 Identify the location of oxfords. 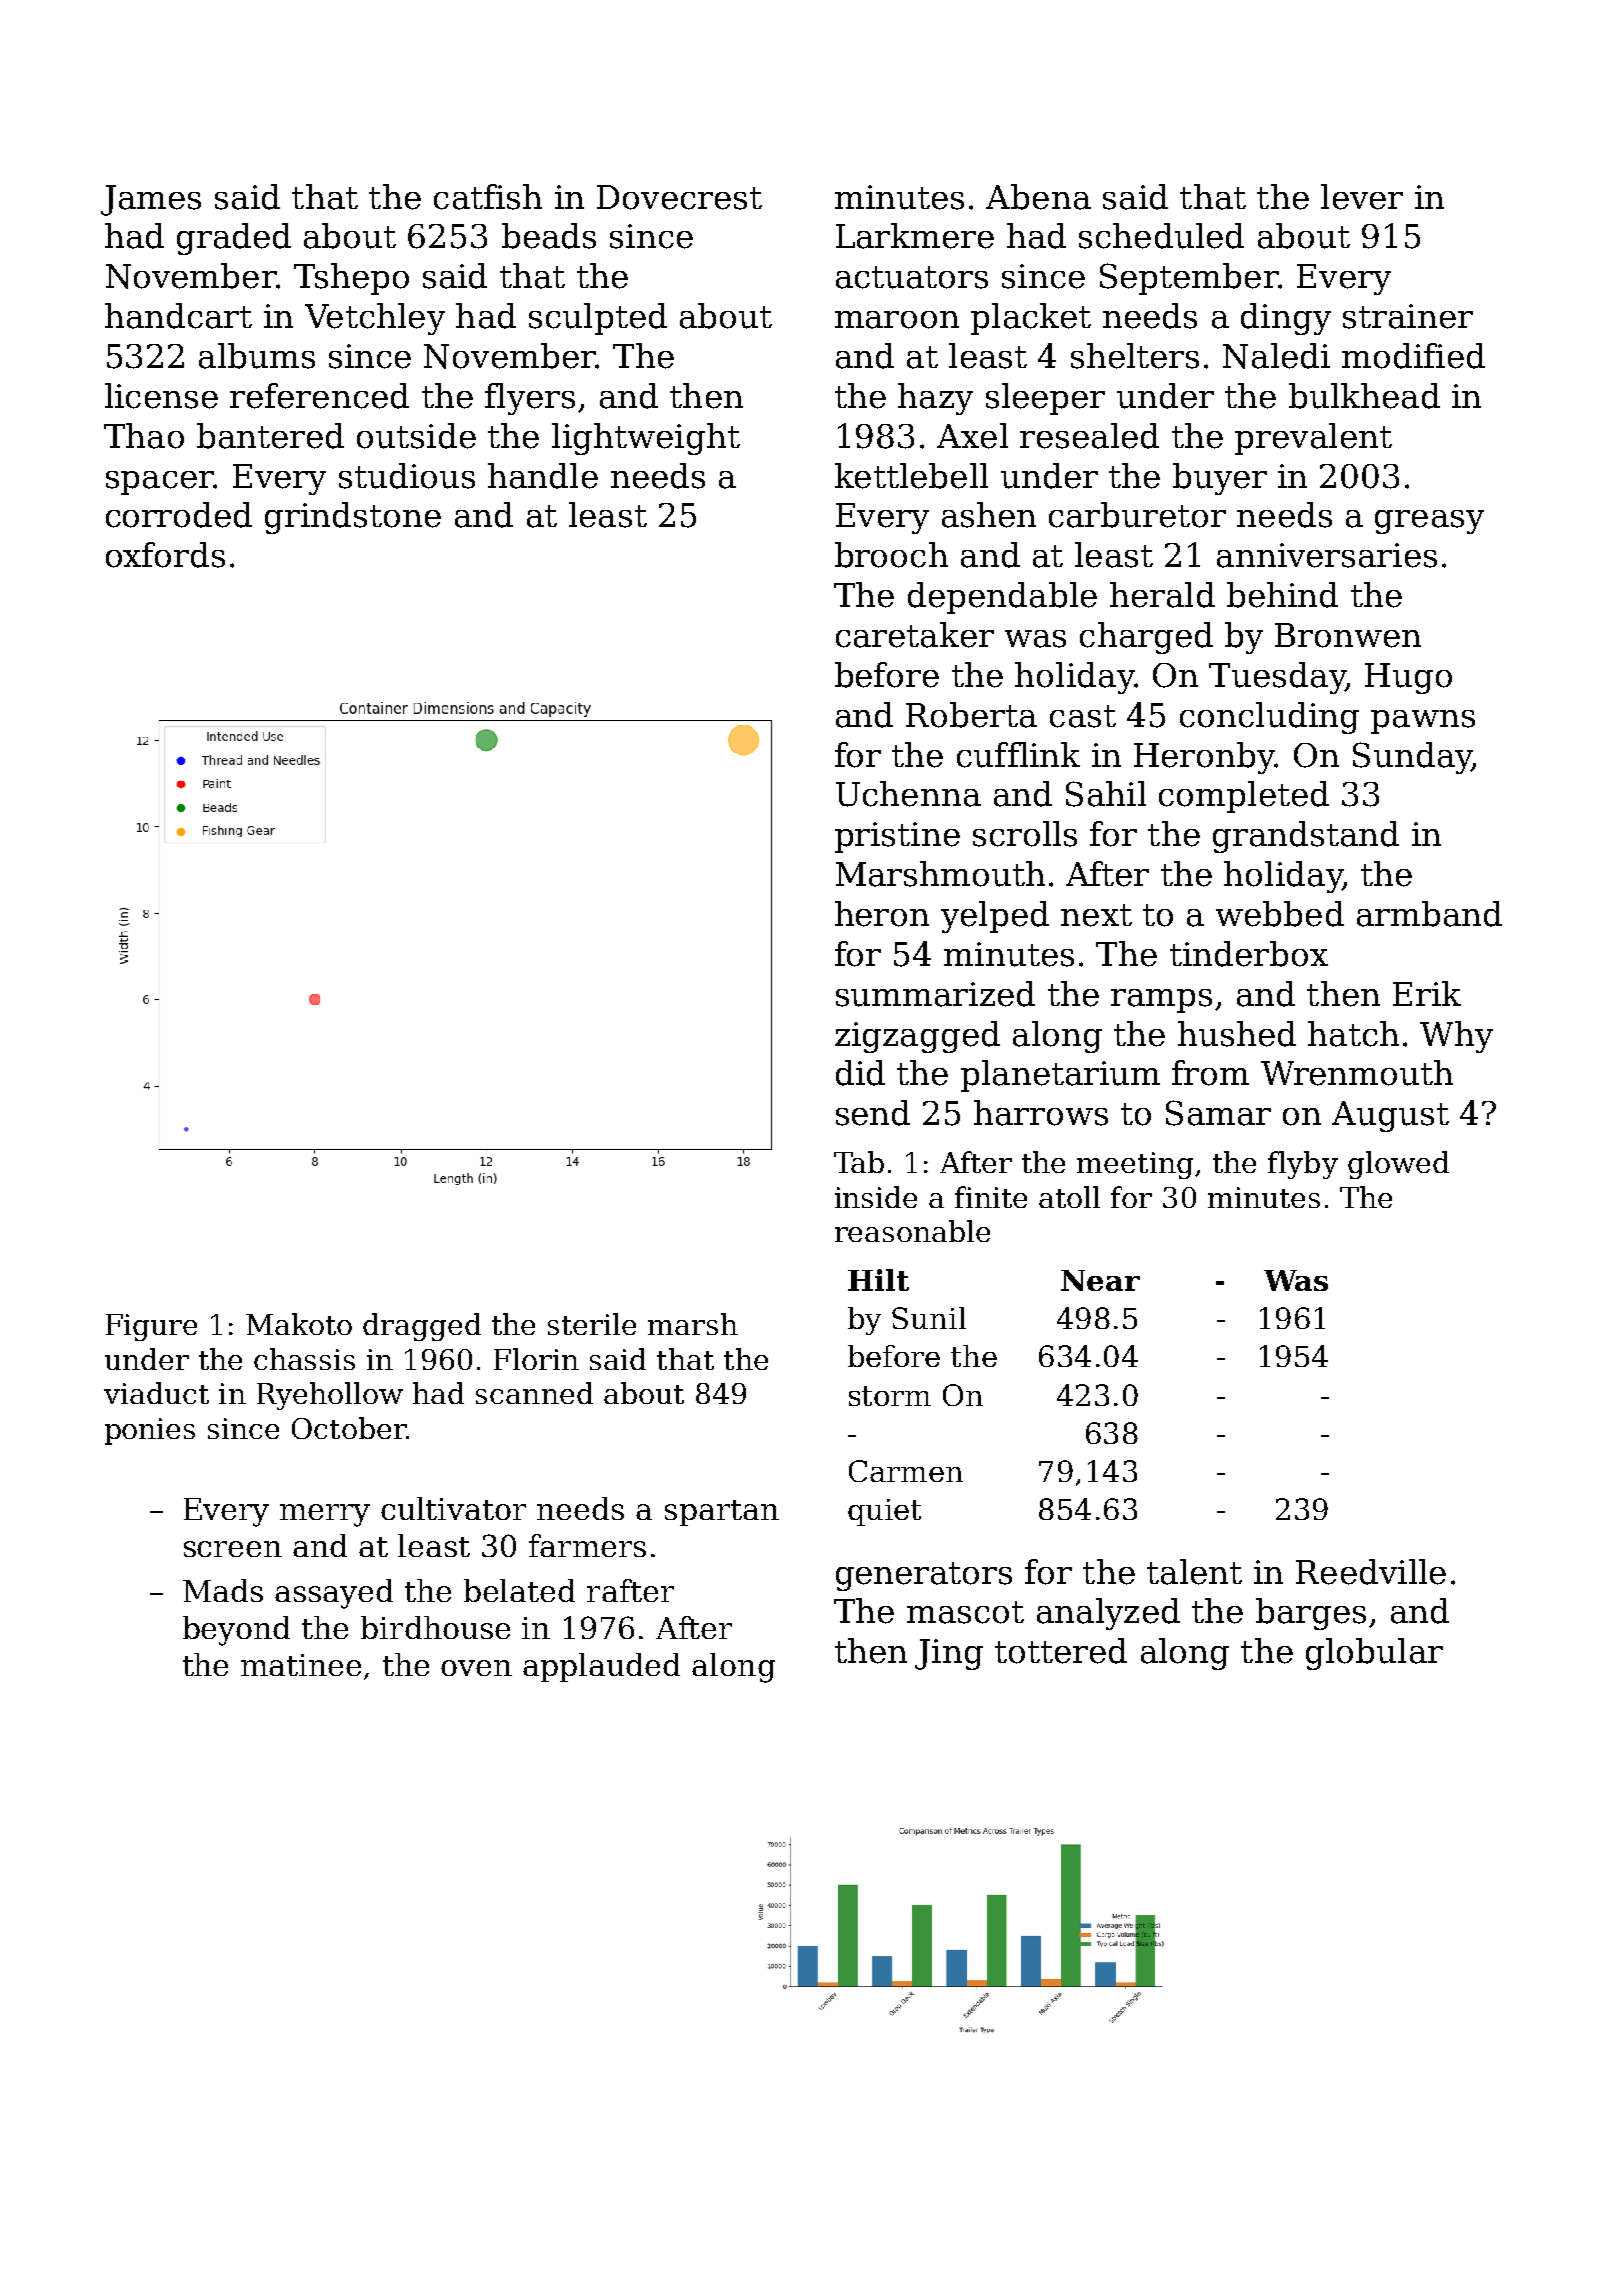
(165, 555).
